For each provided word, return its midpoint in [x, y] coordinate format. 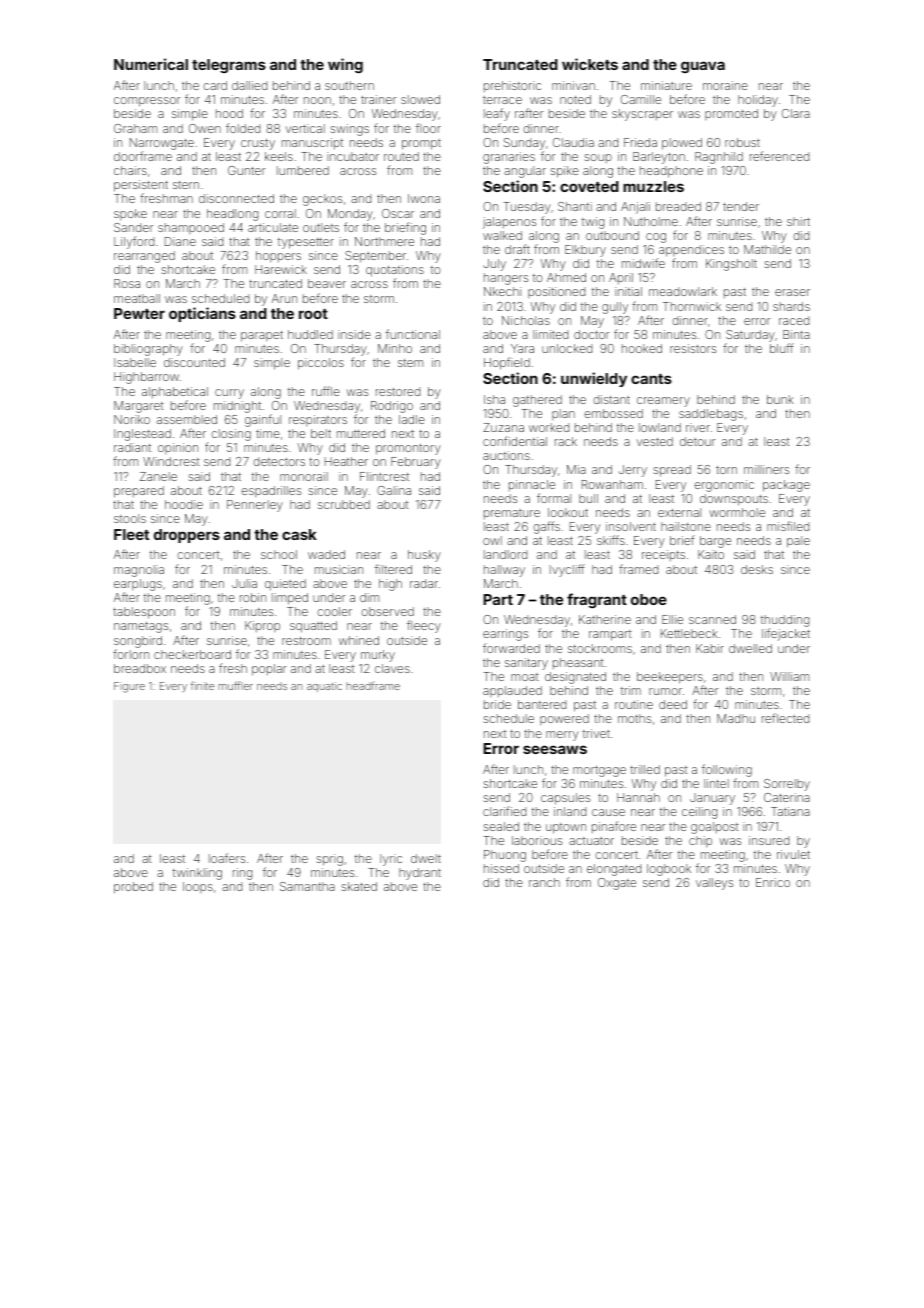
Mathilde [767, 249]
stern [186, 185]
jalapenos [509, 223]
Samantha [307, 886]
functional [413, 334]
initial [628, 291]
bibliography [148, 350]
